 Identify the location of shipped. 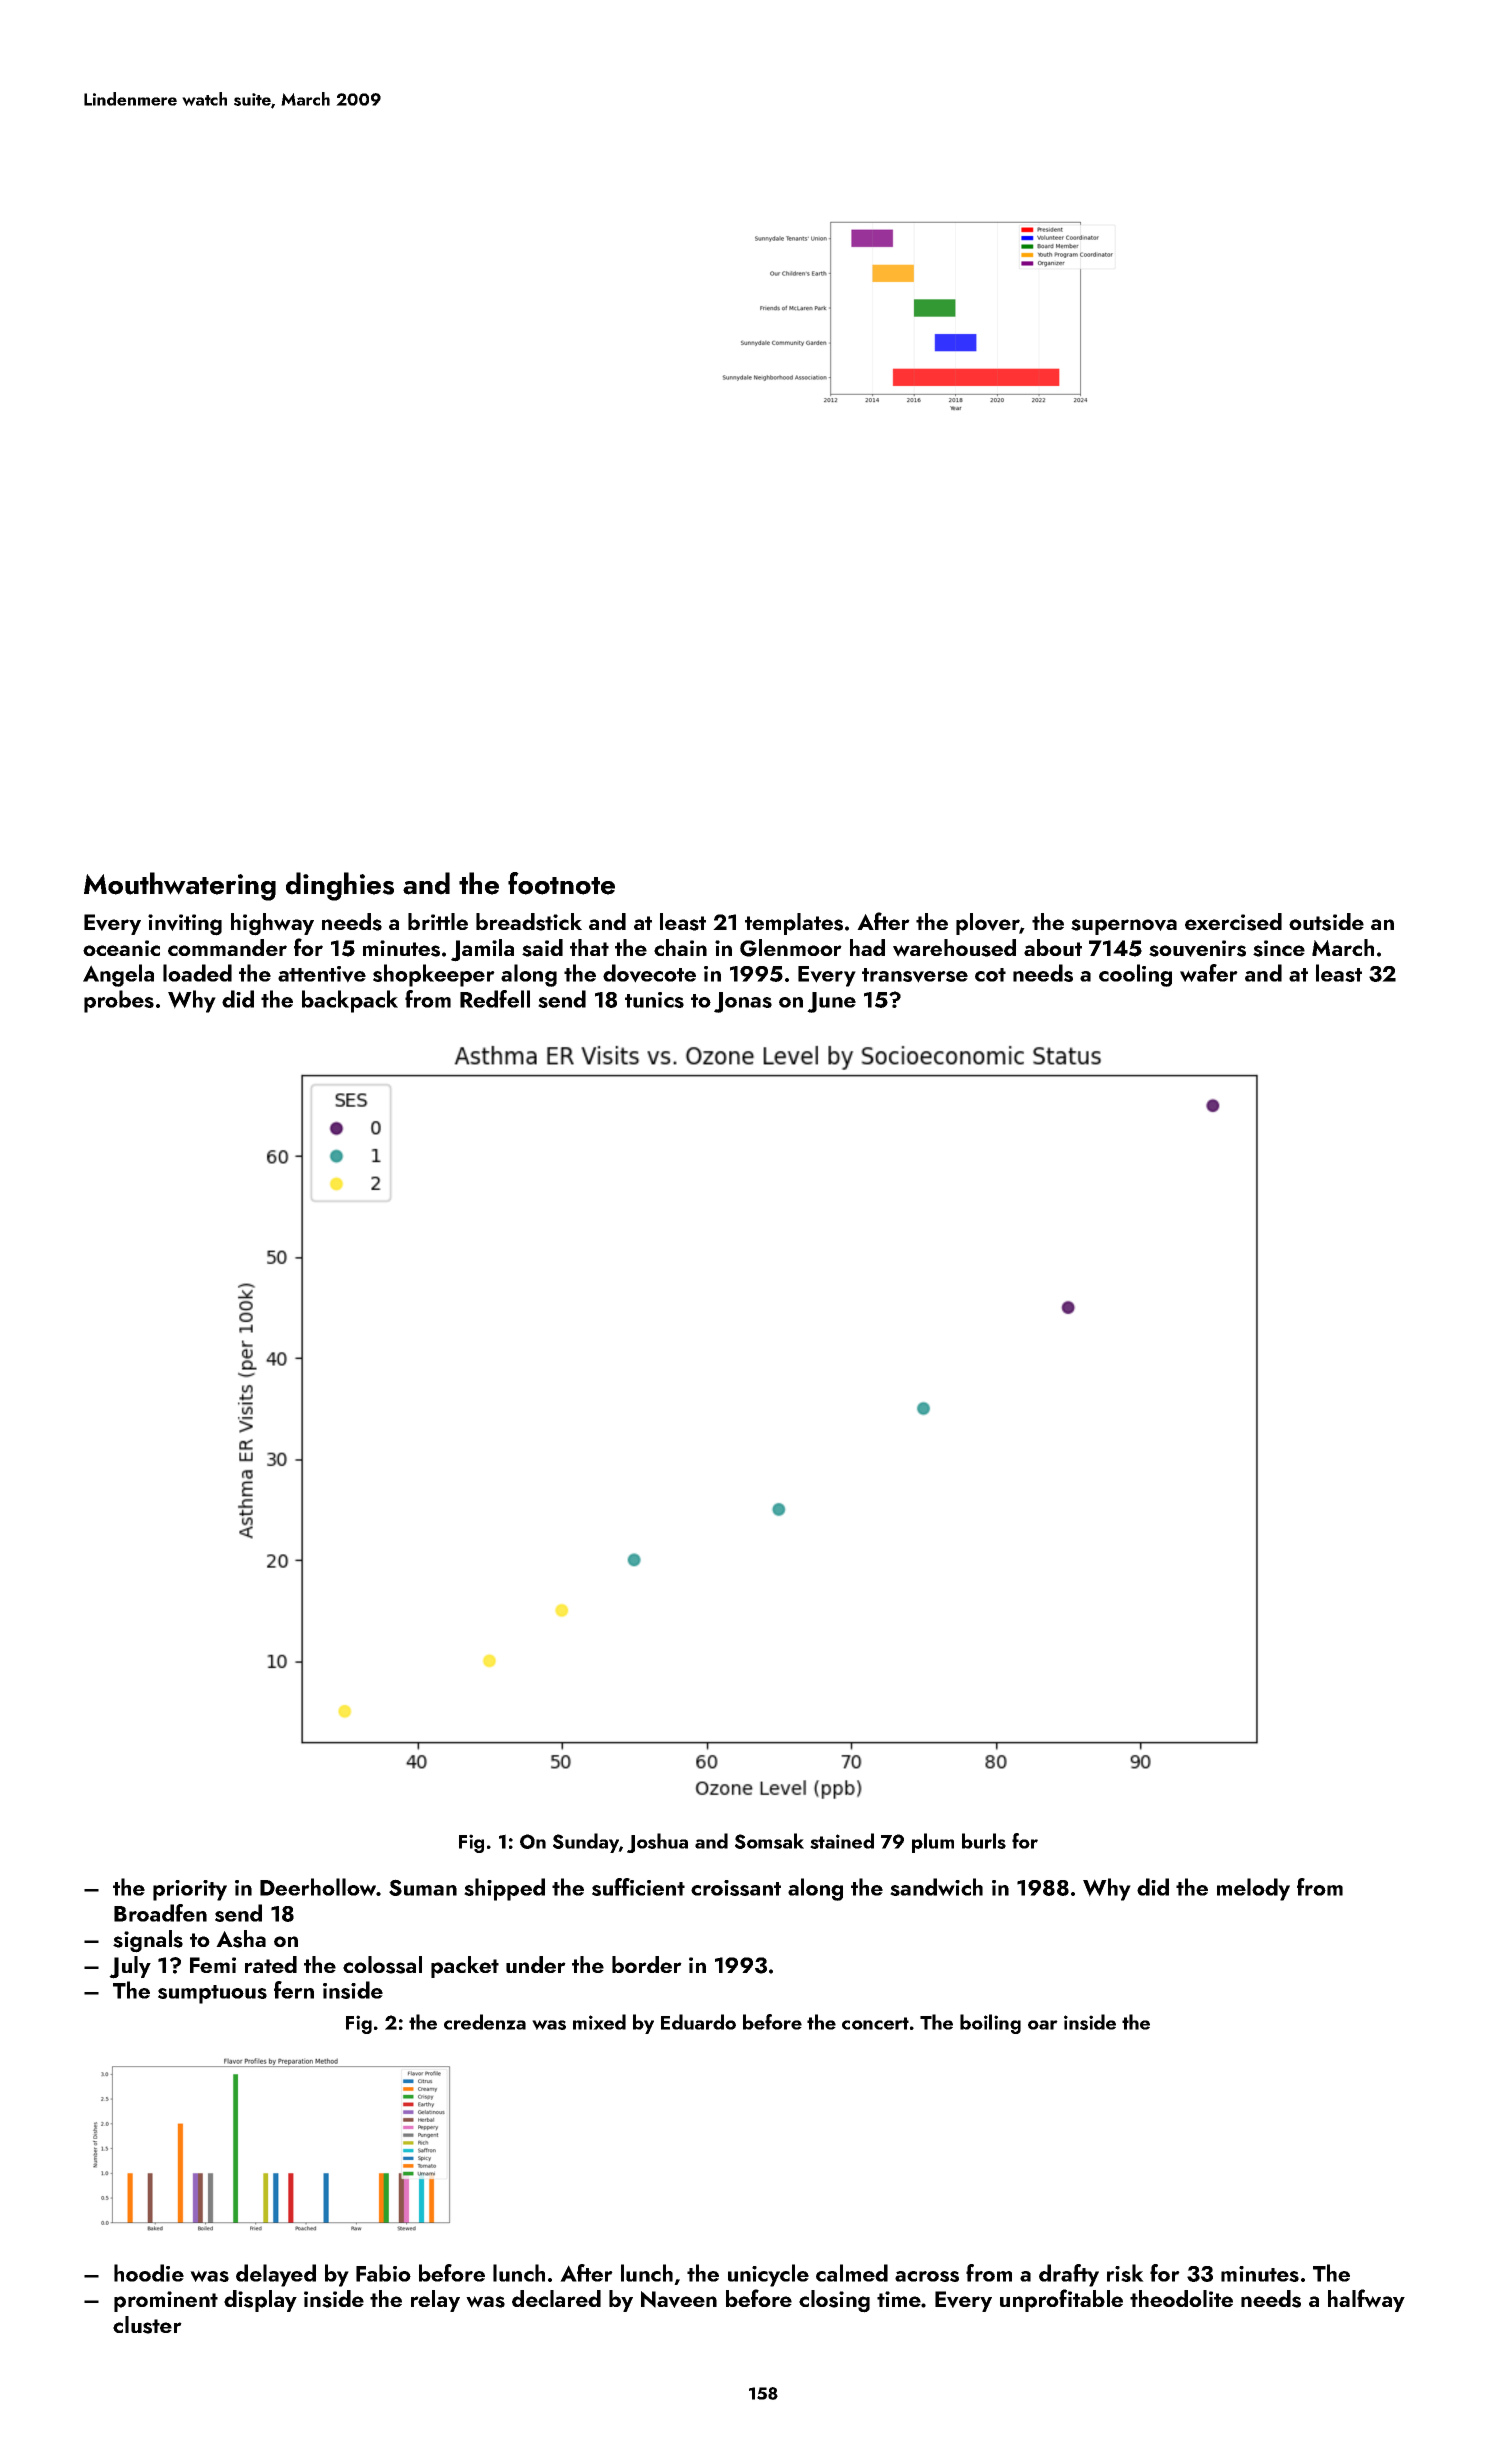
(504, 1889).
